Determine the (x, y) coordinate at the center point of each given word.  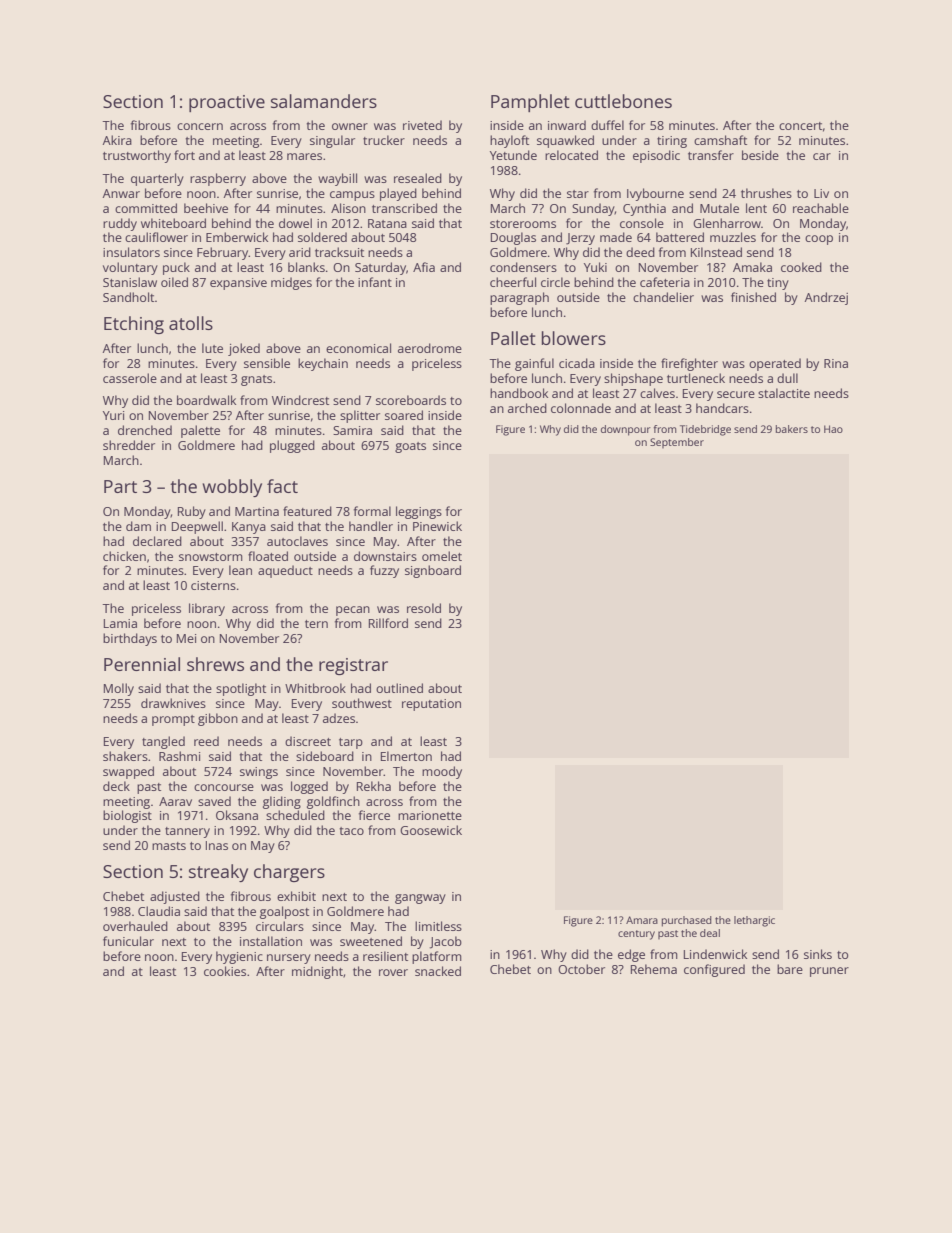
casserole (130, 378)
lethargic (754, 921)
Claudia (159, 911)
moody (442, 772)
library (207, 609)
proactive (227, 103)
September (677, 443)
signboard (433, 571)
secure (736, 394)
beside (760, 155)
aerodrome (430, 348)
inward (567, 125)
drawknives (173, 703)
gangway (420, 899)
